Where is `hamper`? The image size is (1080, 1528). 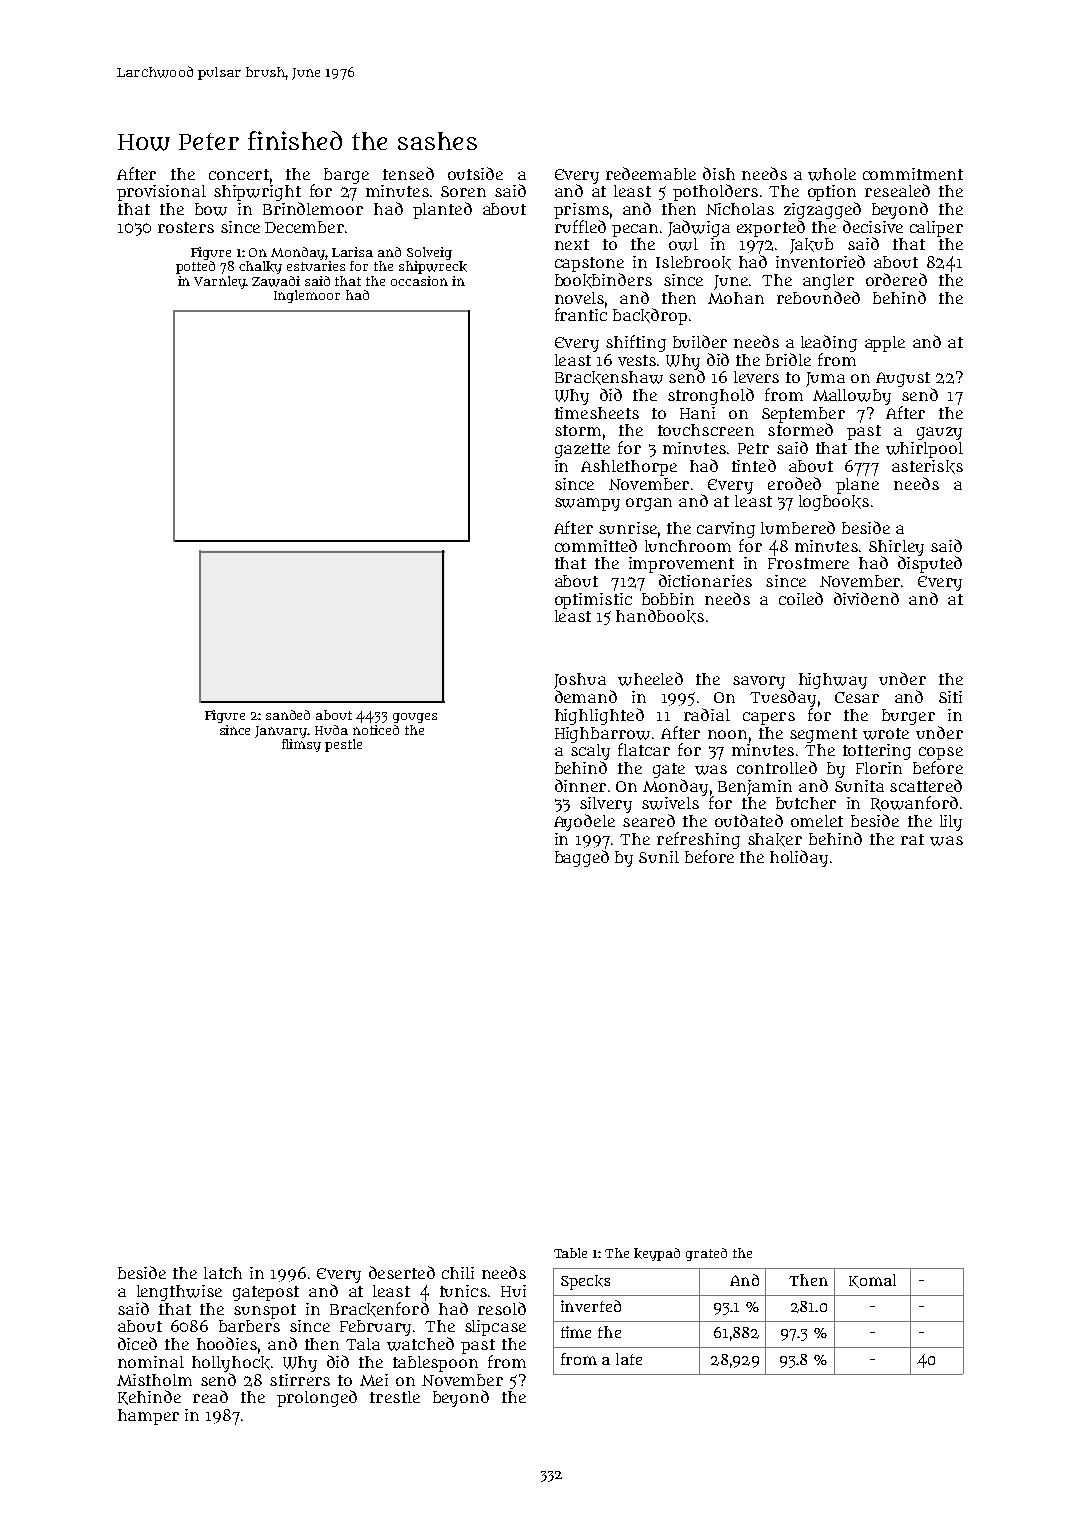
hamper is located at coordinates (148, 1417).
